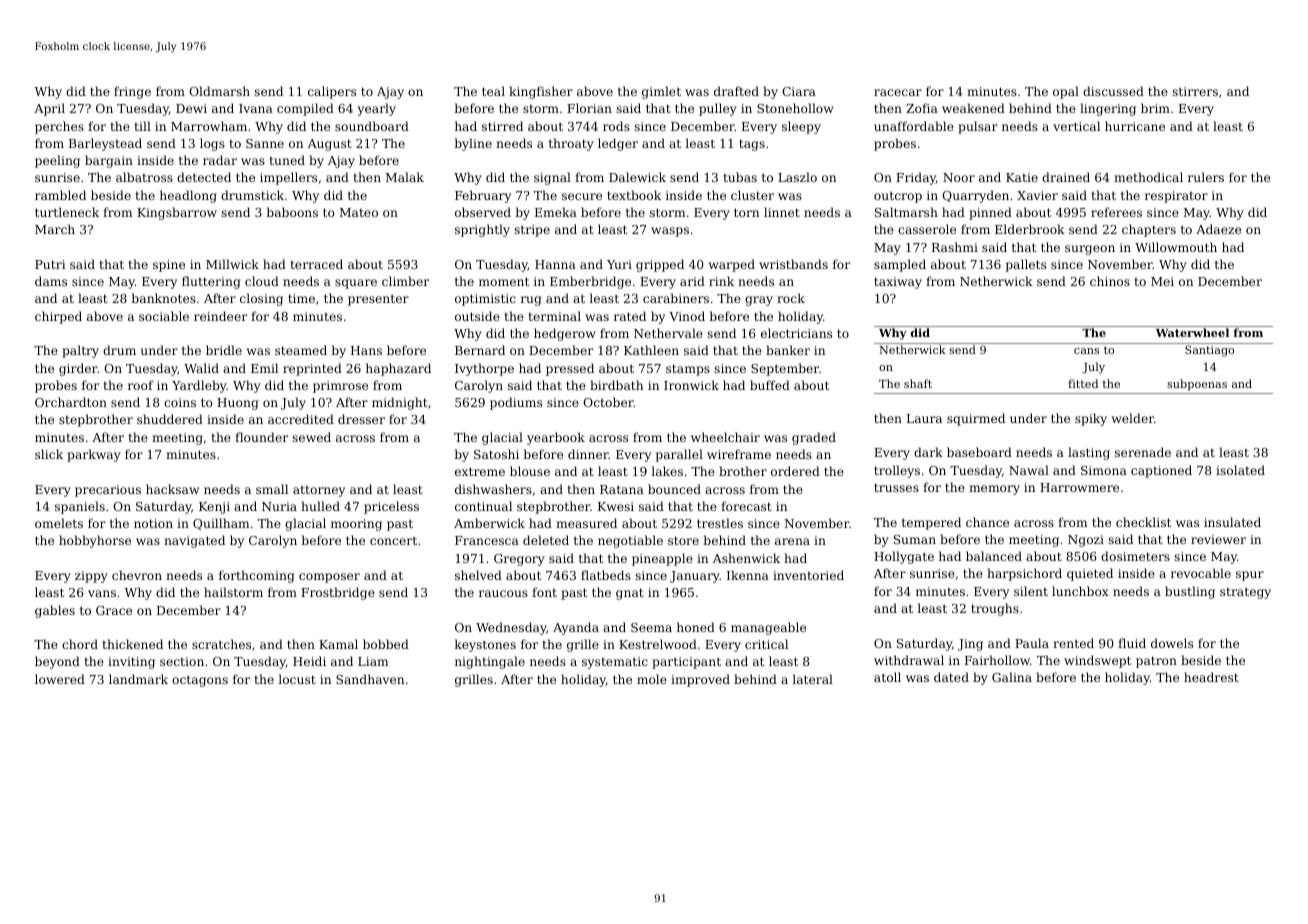 The width and height of the image is (1308, 924). What do you see at coordinates (630, 541) in the image?
I see `negotiable` at bounding box center [630, 541].
